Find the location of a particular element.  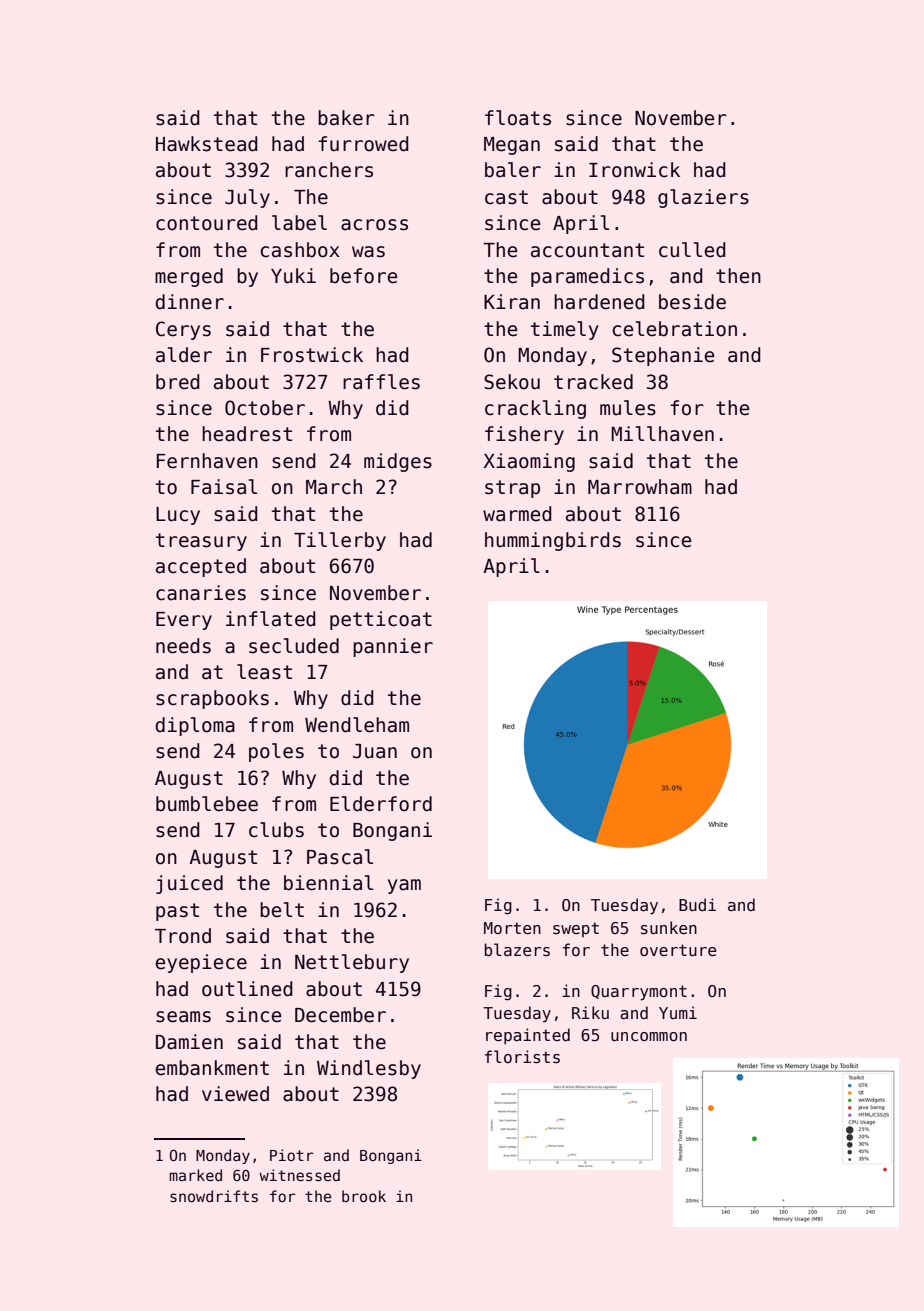

blazers is located at coordinates (517, 950).
